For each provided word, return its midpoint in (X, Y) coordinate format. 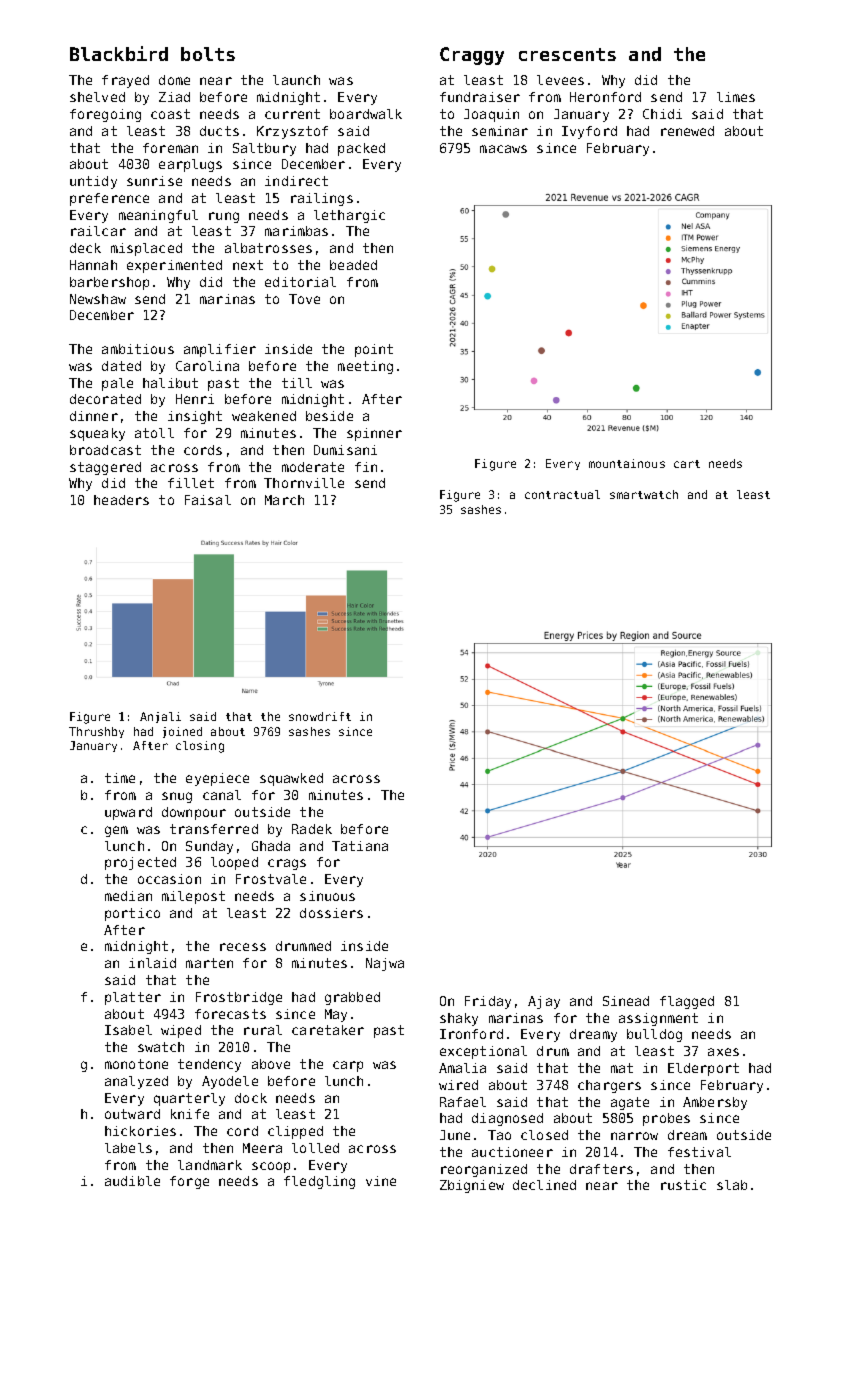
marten (209, 963)
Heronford (605, 97)
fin (366, 467)
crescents (567, 54)
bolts (208, 54)
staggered (105, 468)
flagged (687, 1002)
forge (189, 1182)
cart (687, 464)
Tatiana (360, 846)
